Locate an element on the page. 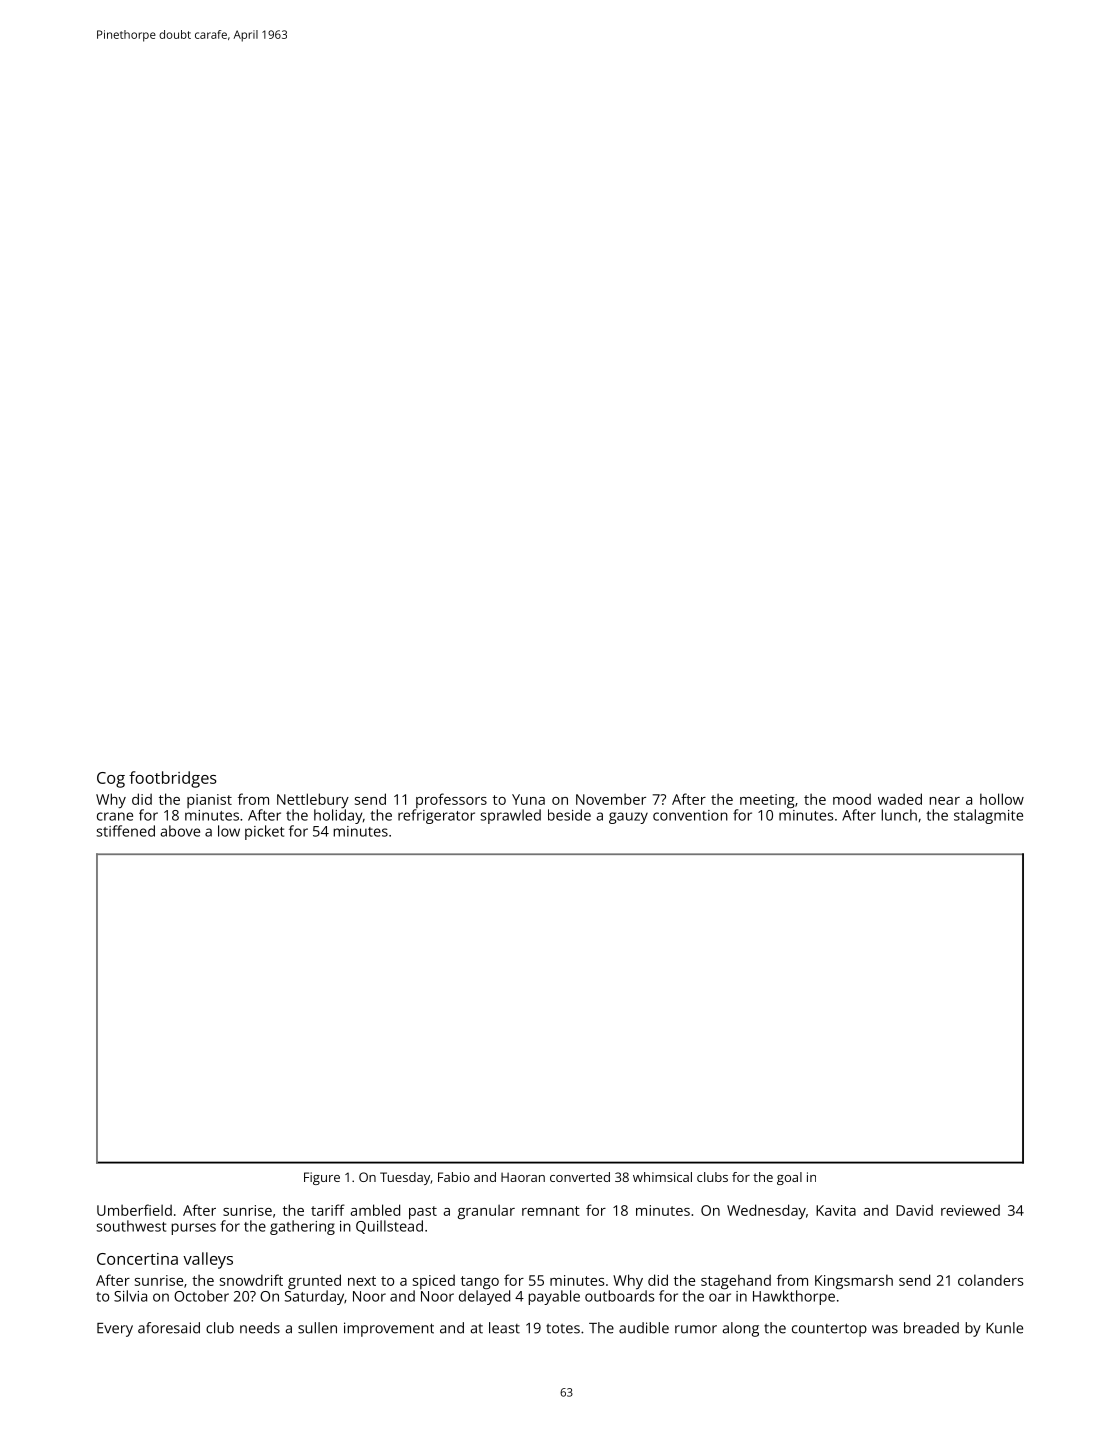 This page has width=1120, height=1449. stagehand is located at coordinates (736, 1281).
